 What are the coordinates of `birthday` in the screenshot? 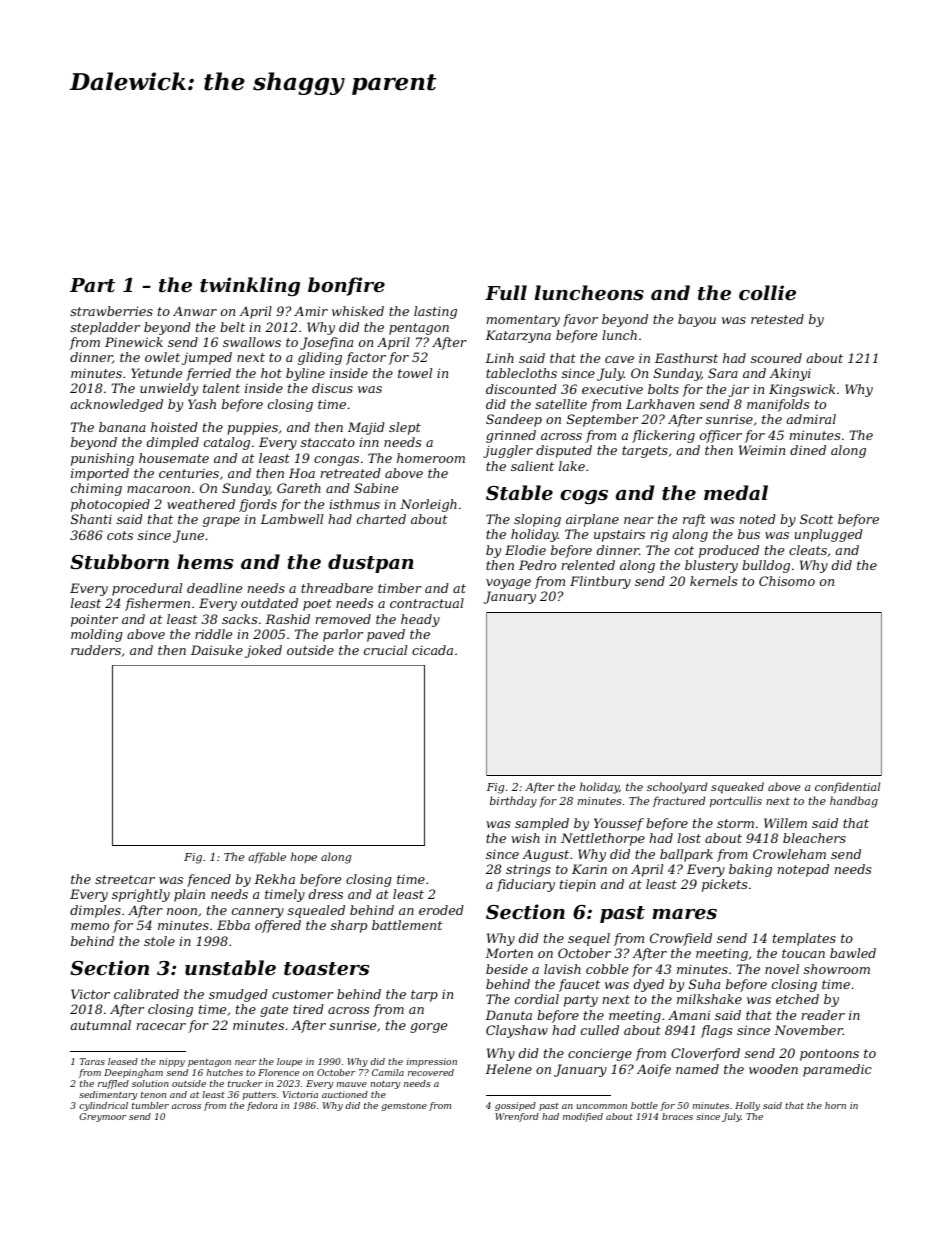 It's located at (513, 802).
